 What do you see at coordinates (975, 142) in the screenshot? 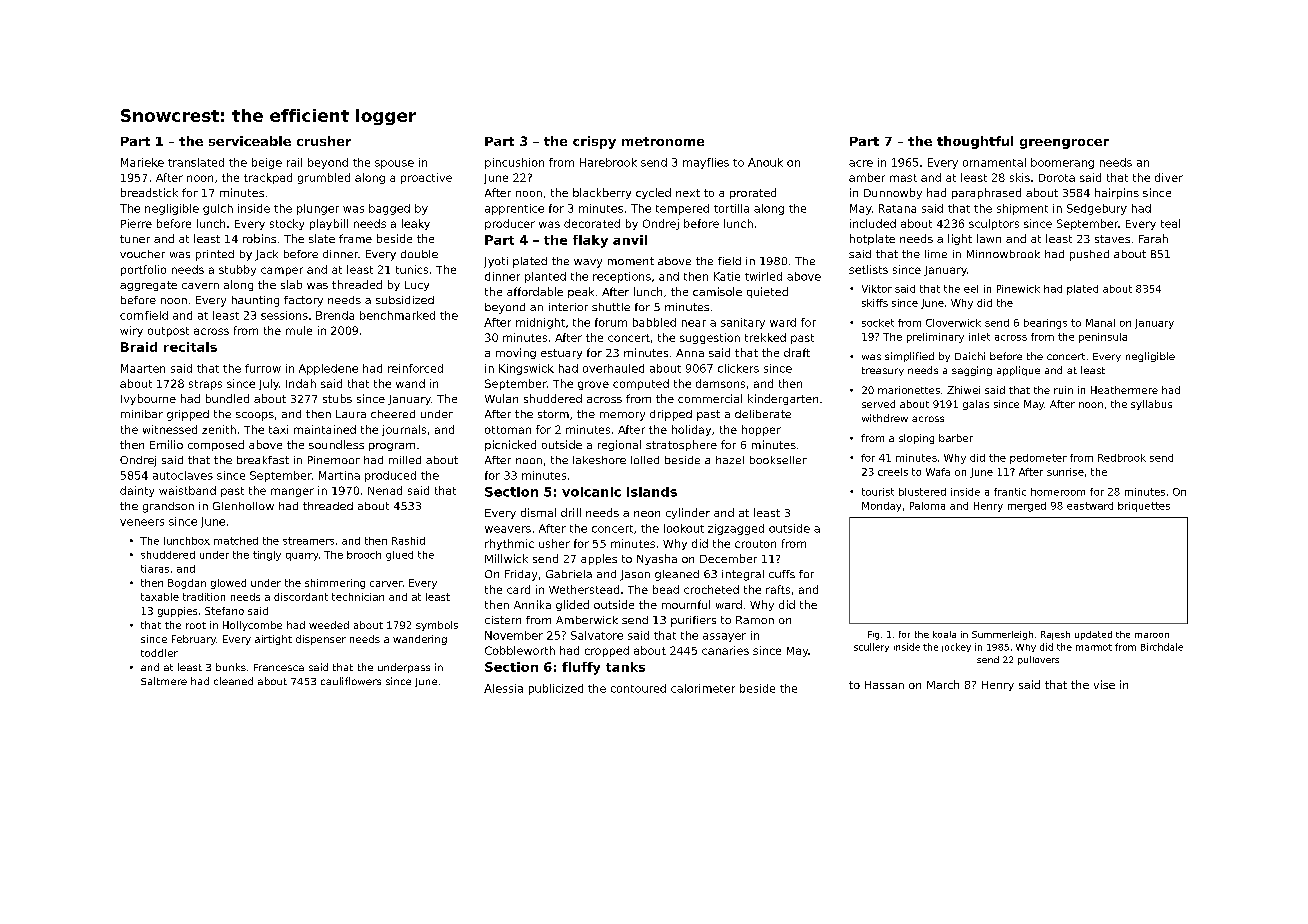
I see `thoughtful` at bounding box center [975, 142].
